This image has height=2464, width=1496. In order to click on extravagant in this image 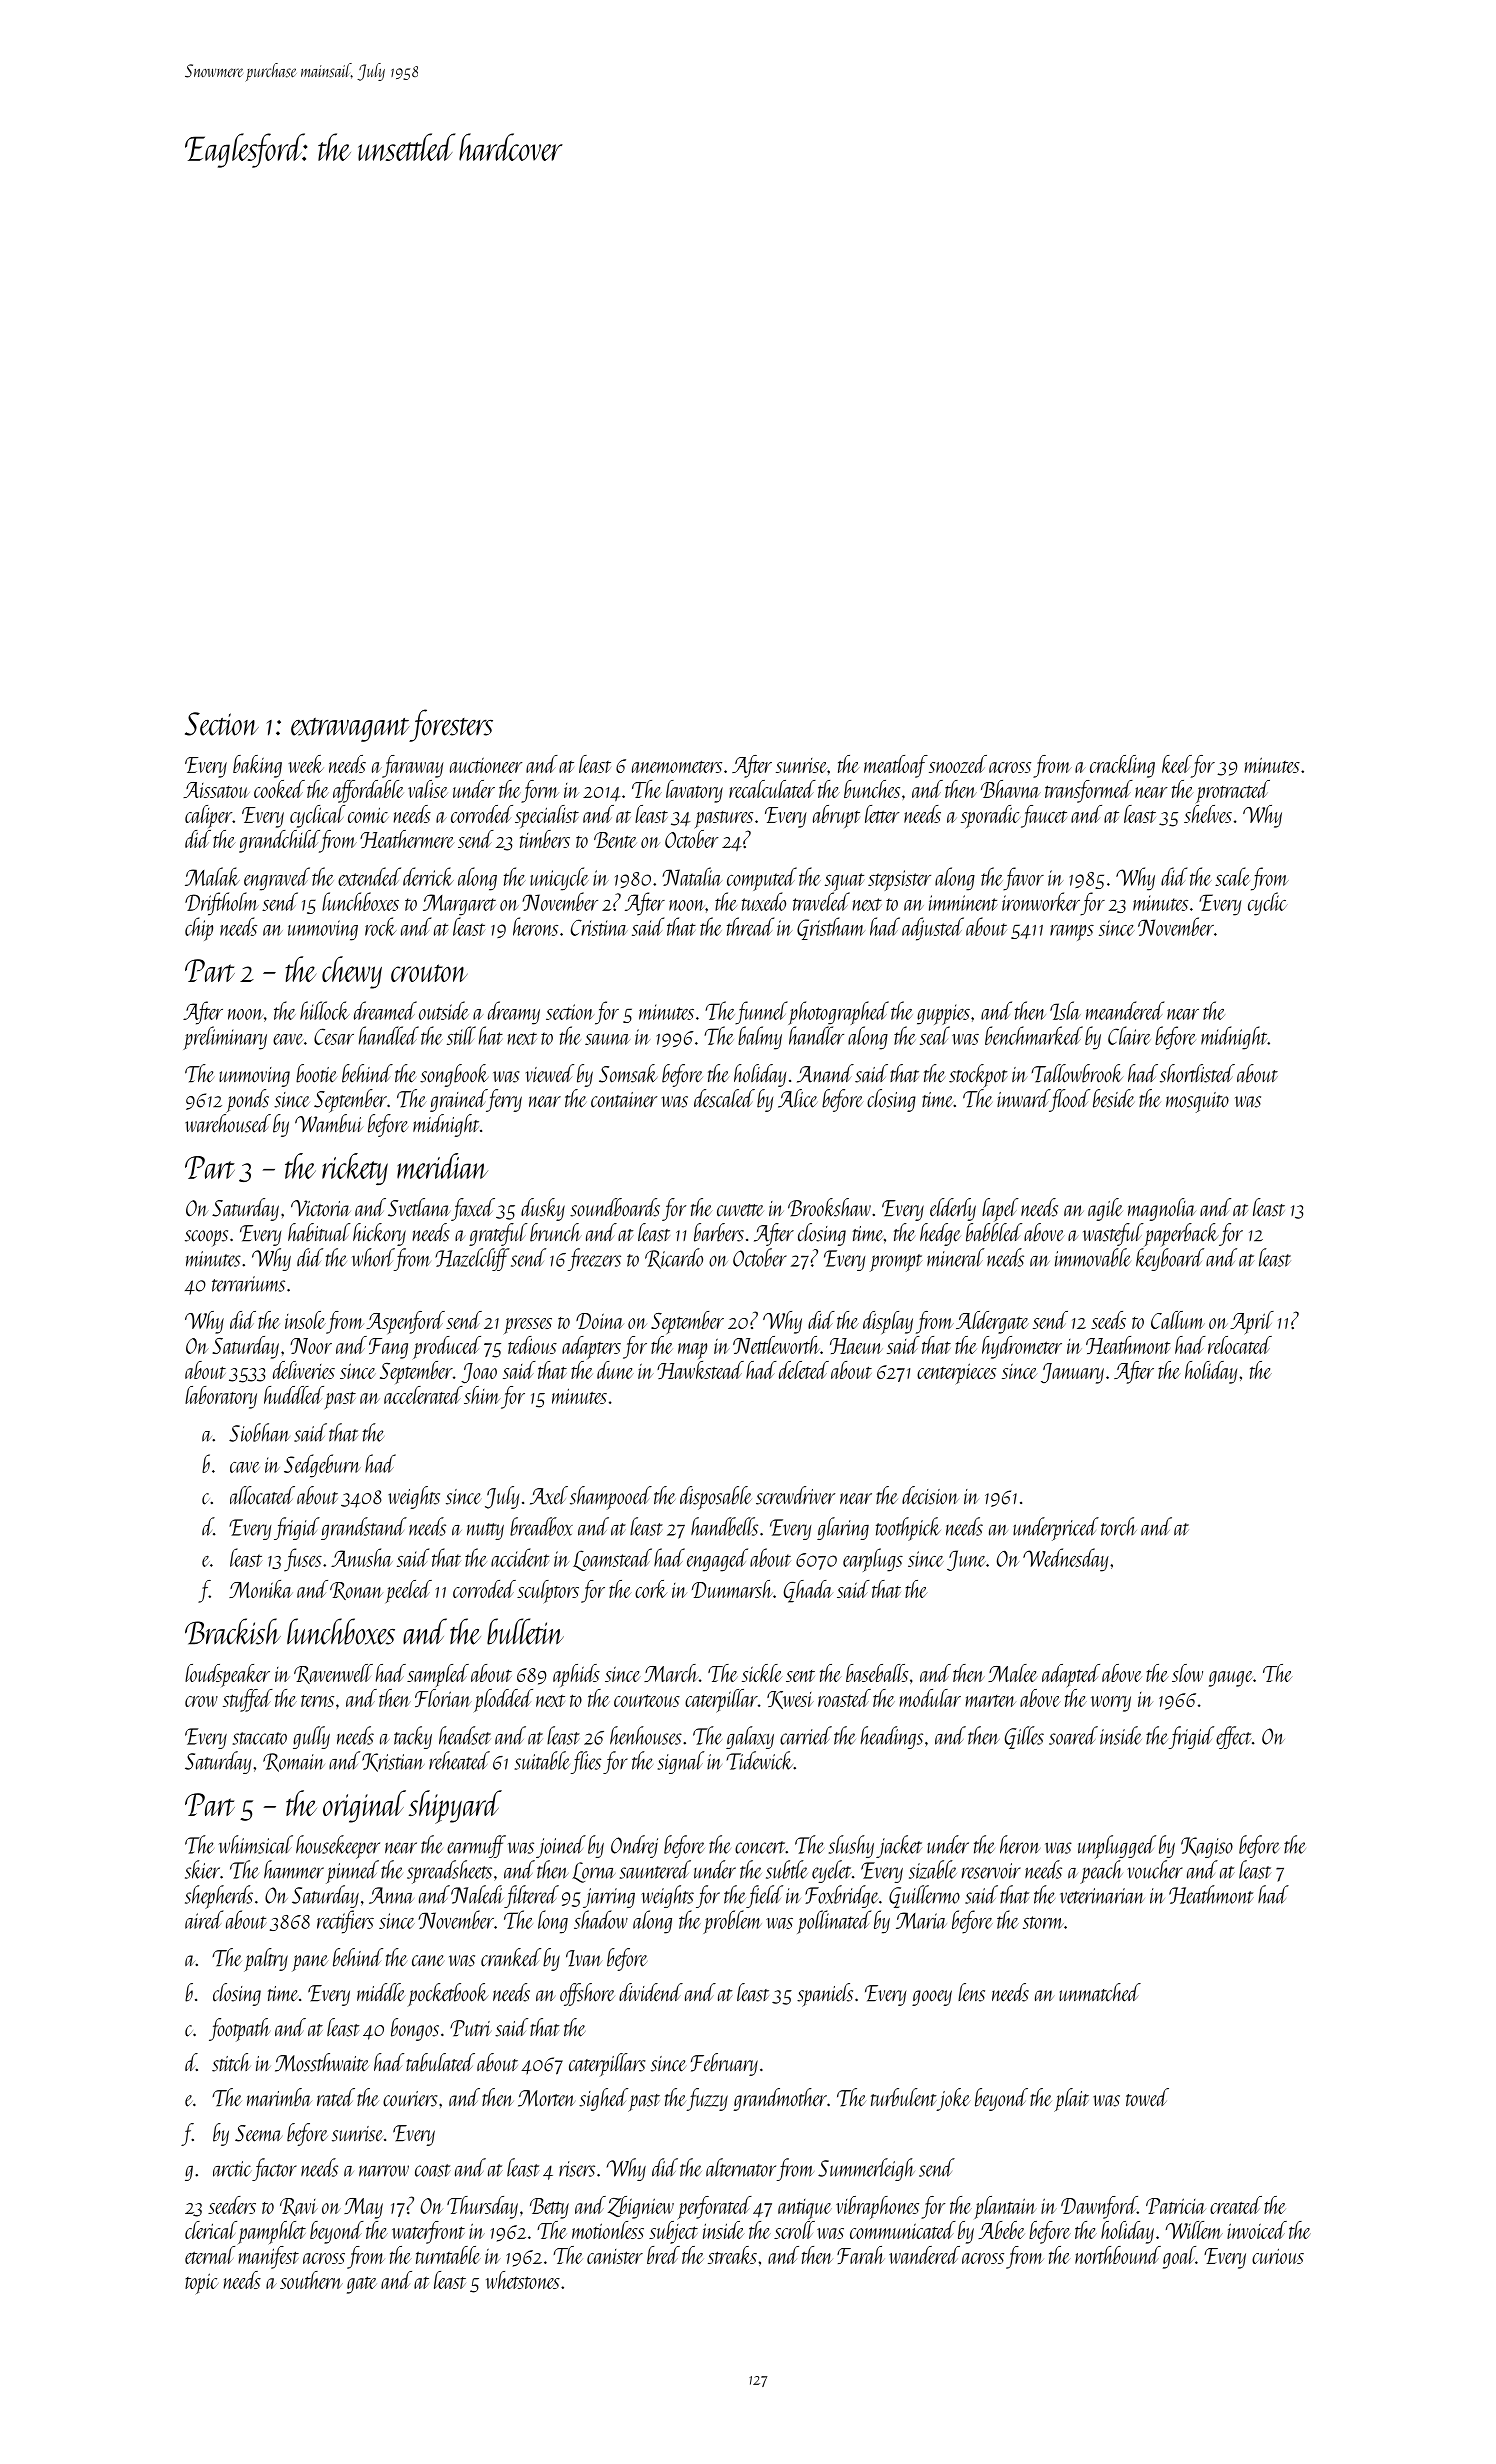, I will do `click(350, 730)`.
